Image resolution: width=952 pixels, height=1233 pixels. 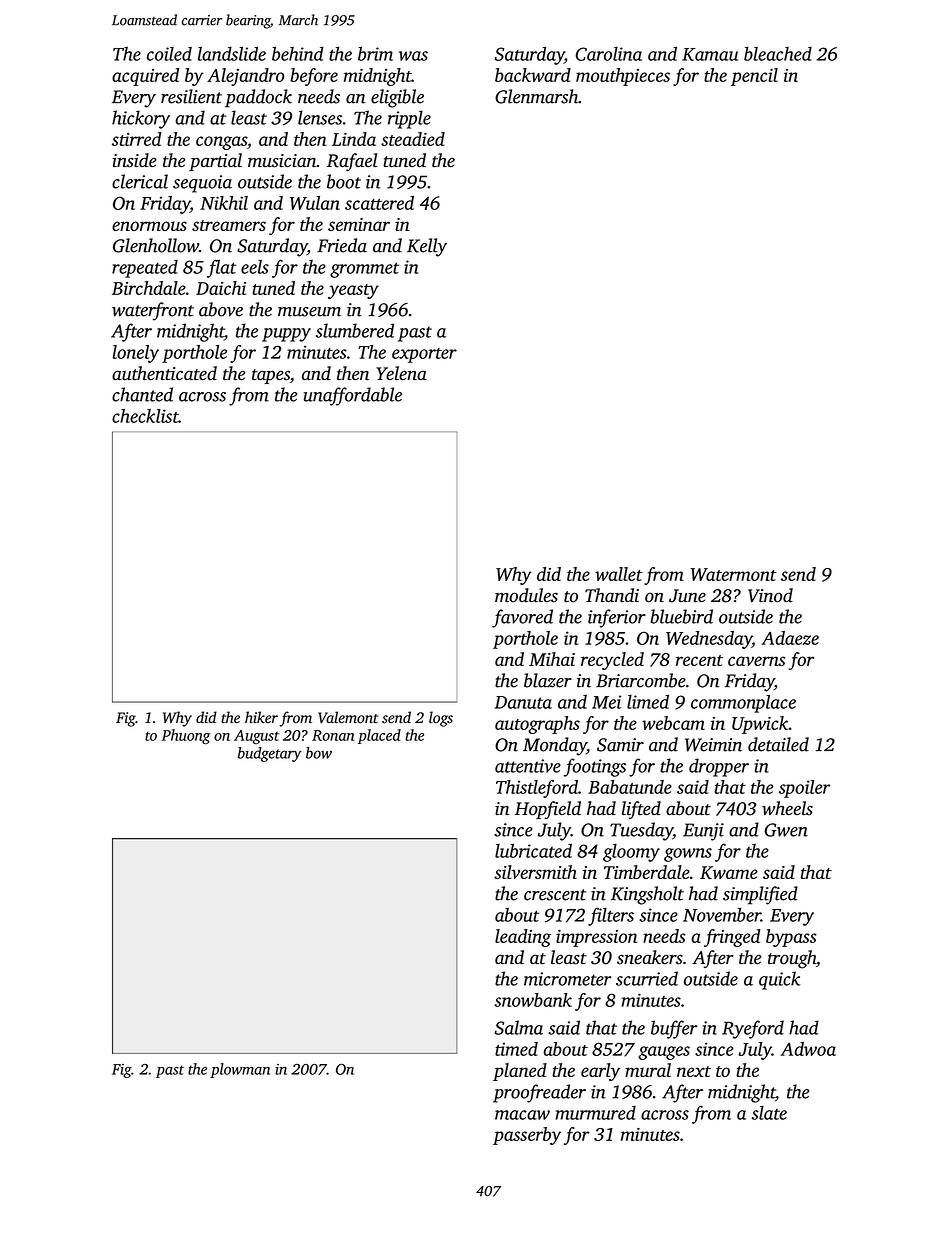 I want to click on steadied, so click(x=413, y=139).
